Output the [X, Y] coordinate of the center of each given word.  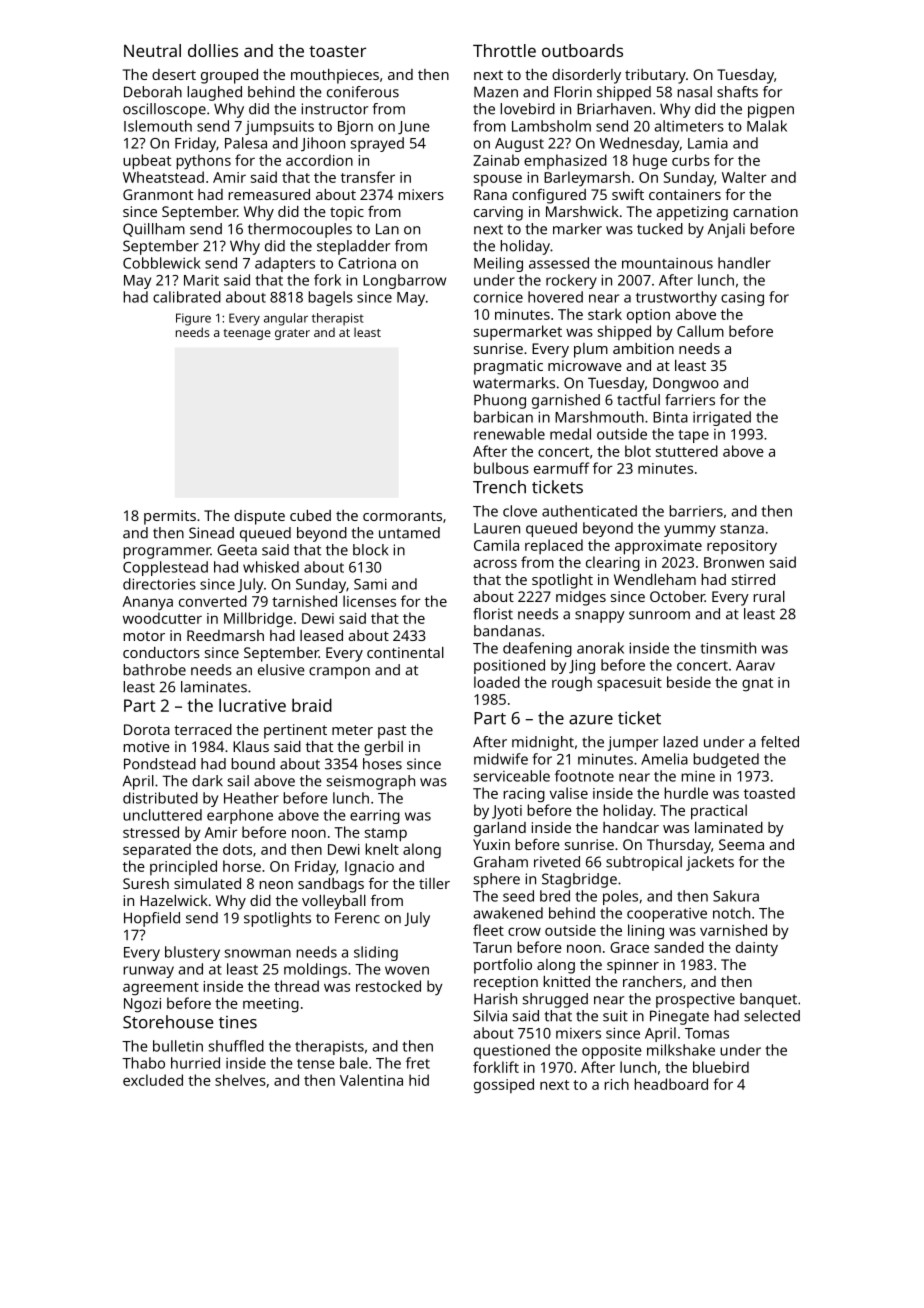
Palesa [246, 143]
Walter [744, 177]
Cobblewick [162, 263]
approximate [658, 547]
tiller [434, 883]
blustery [192, 953]
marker [577, 229]
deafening [537, 649]
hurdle [686, 793]
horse [242, 866]
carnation [765, 211]
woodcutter [162, 618]
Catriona [367, 263]
